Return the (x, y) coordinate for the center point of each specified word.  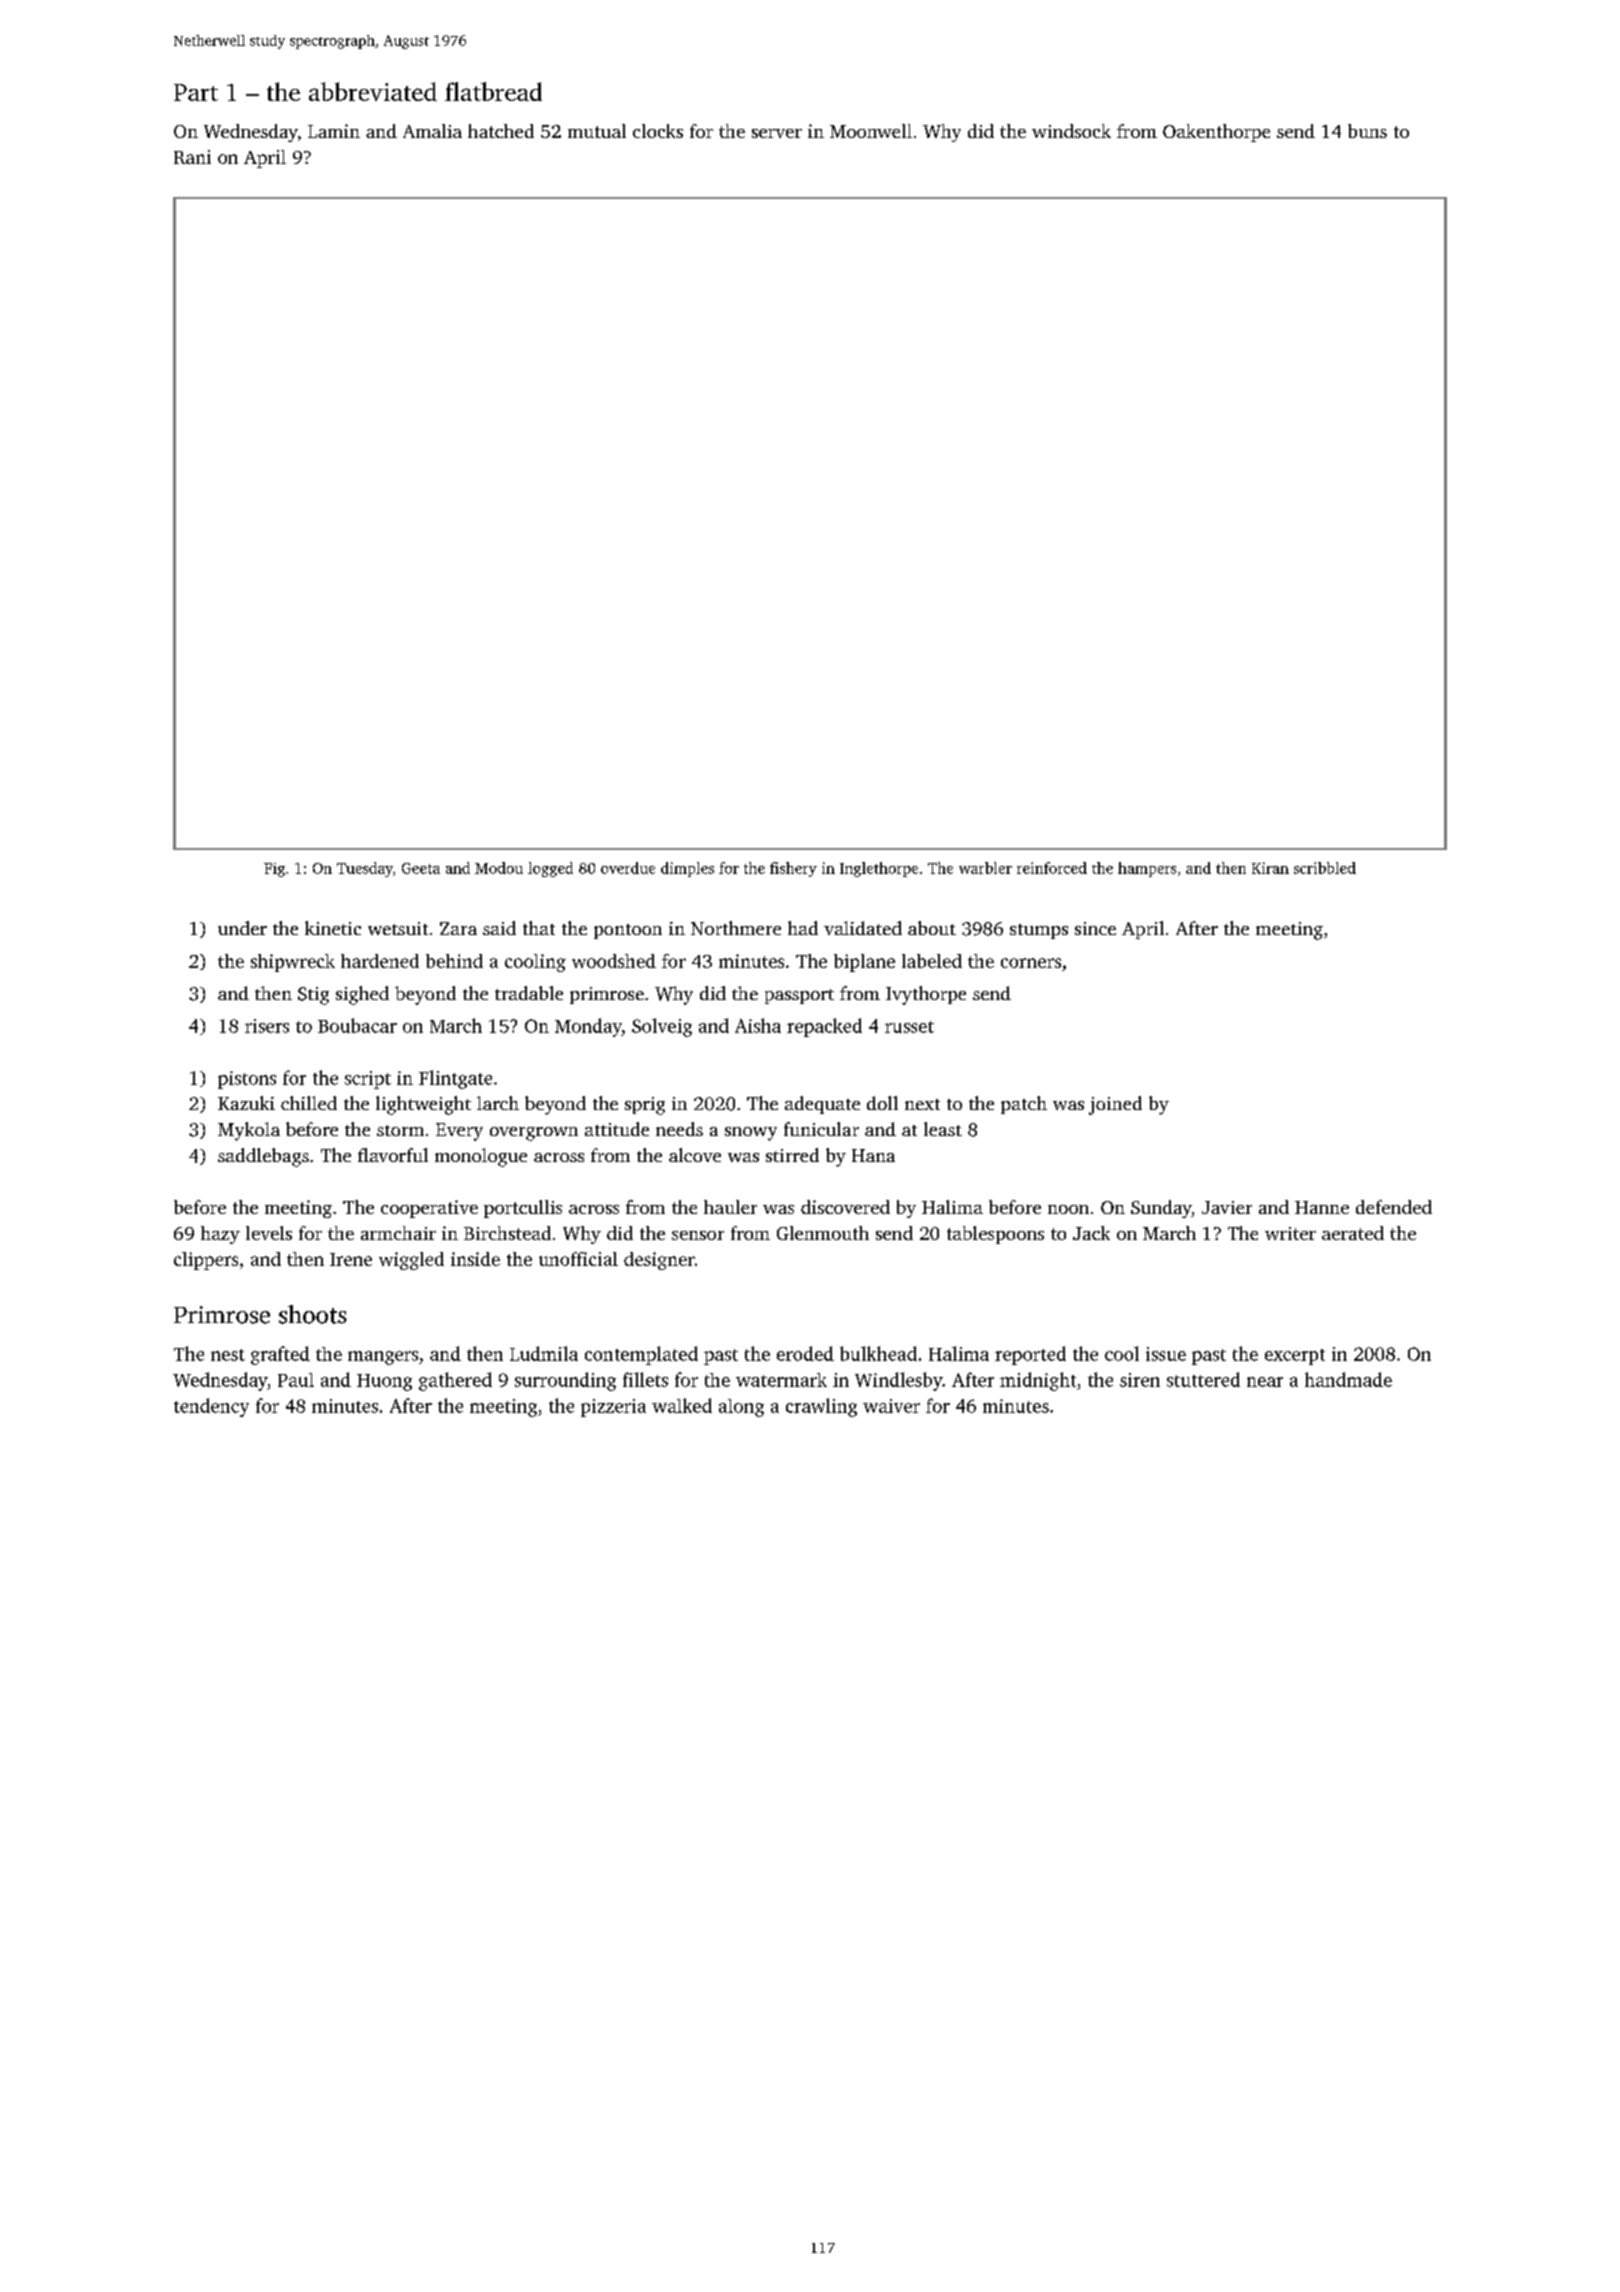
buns (1367, 131)
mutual (597, 131)
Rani (192, 157)
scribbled (1325, 868)
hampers (1147, 869)
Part (196, 92)
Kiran (1270, 868)
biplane (864, 963)
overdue (628, 868)
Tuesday (365, 869)
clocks (658, 131)
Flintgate (455, 1079)
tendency (211, 1407)
